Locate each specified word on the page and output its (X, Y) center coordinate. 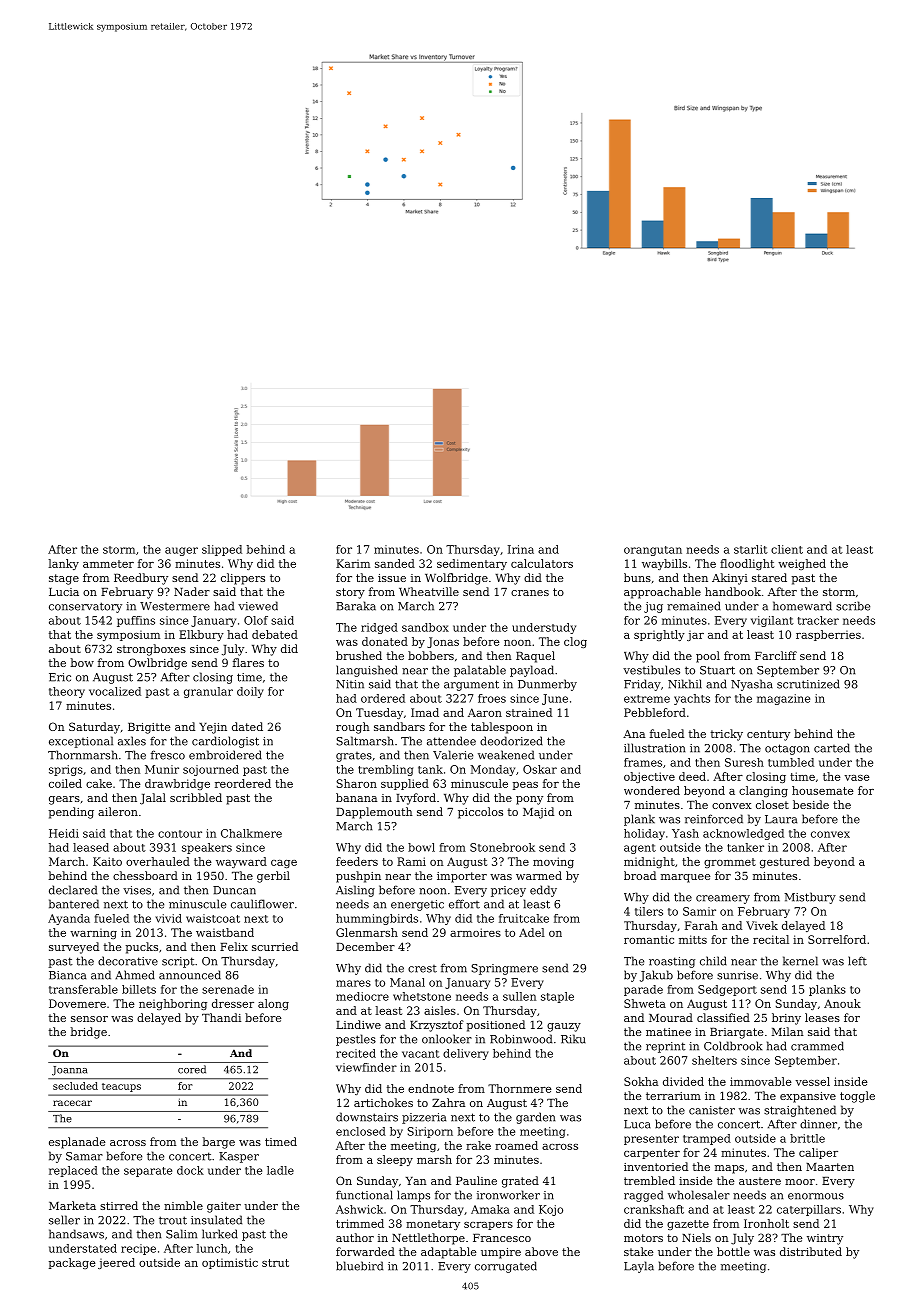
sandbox (425, 627)
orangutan (653, 551)
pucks (142, 948)
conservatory (85, 607)
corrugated (506, 1267)
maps (729, 1169)
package (72, 1263)
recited (356, 1053)
